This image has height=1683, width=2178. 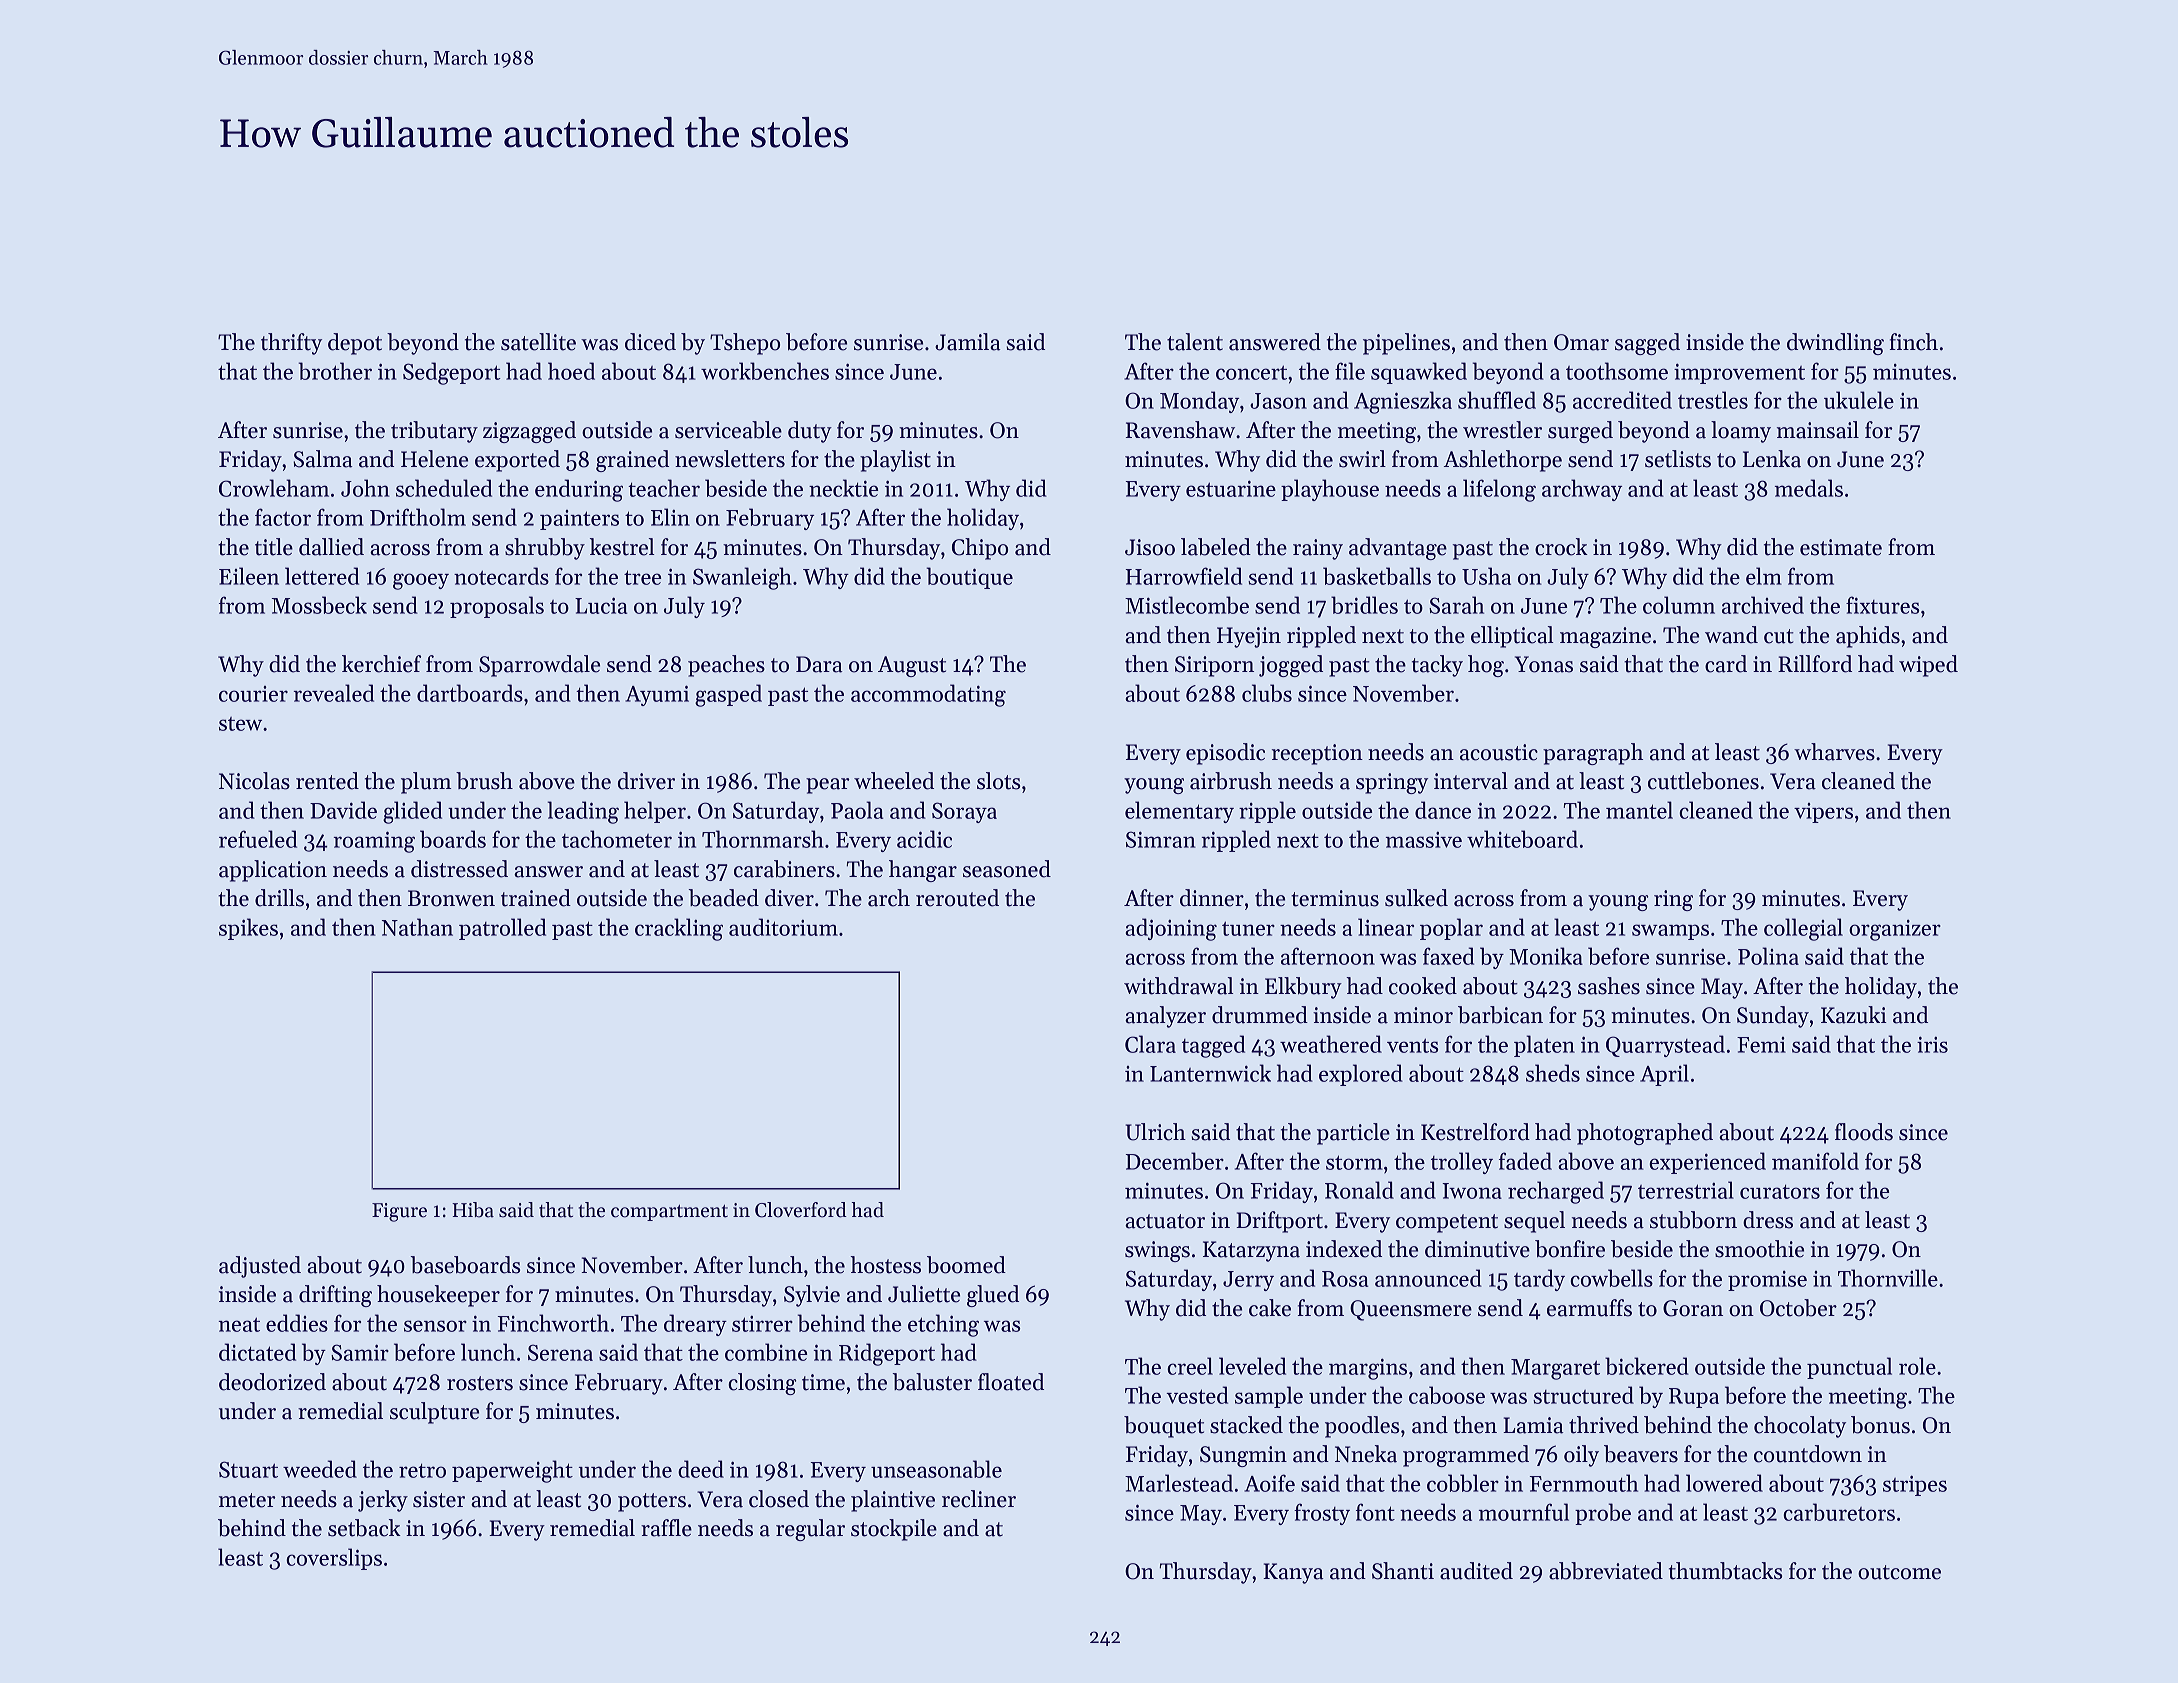 I want to click on Shanti, so click(x=1403, y=1571).
